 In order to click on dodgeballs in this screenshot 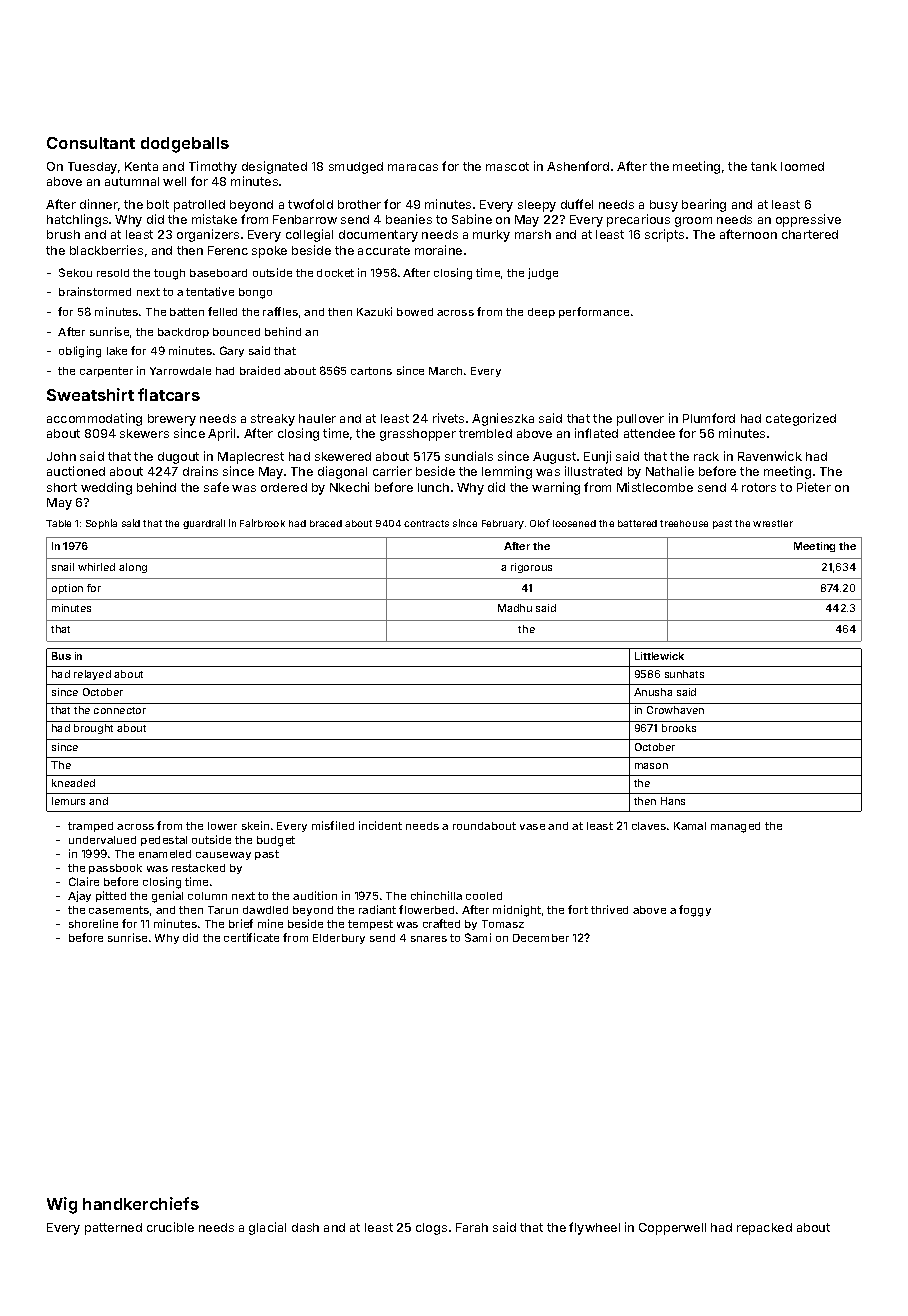, I will do `click(185, 145)`.
